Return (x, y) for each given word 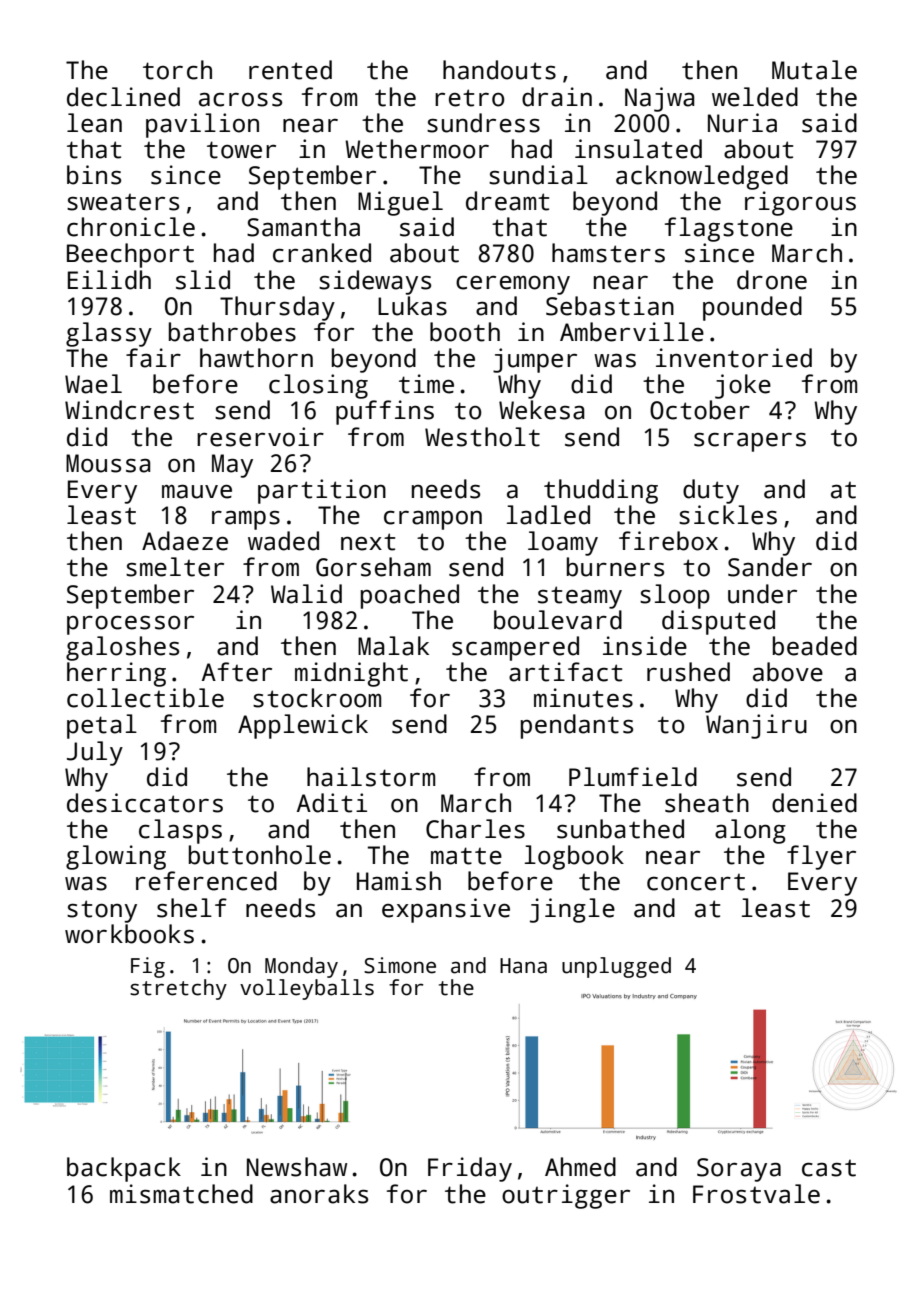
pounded (752, 308)
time (426, 384)
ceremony (513, 285)
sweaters (123, 202)
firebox (668, 541)
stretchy (178, 989)
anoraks (319, 1194)
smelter (175, 567)
